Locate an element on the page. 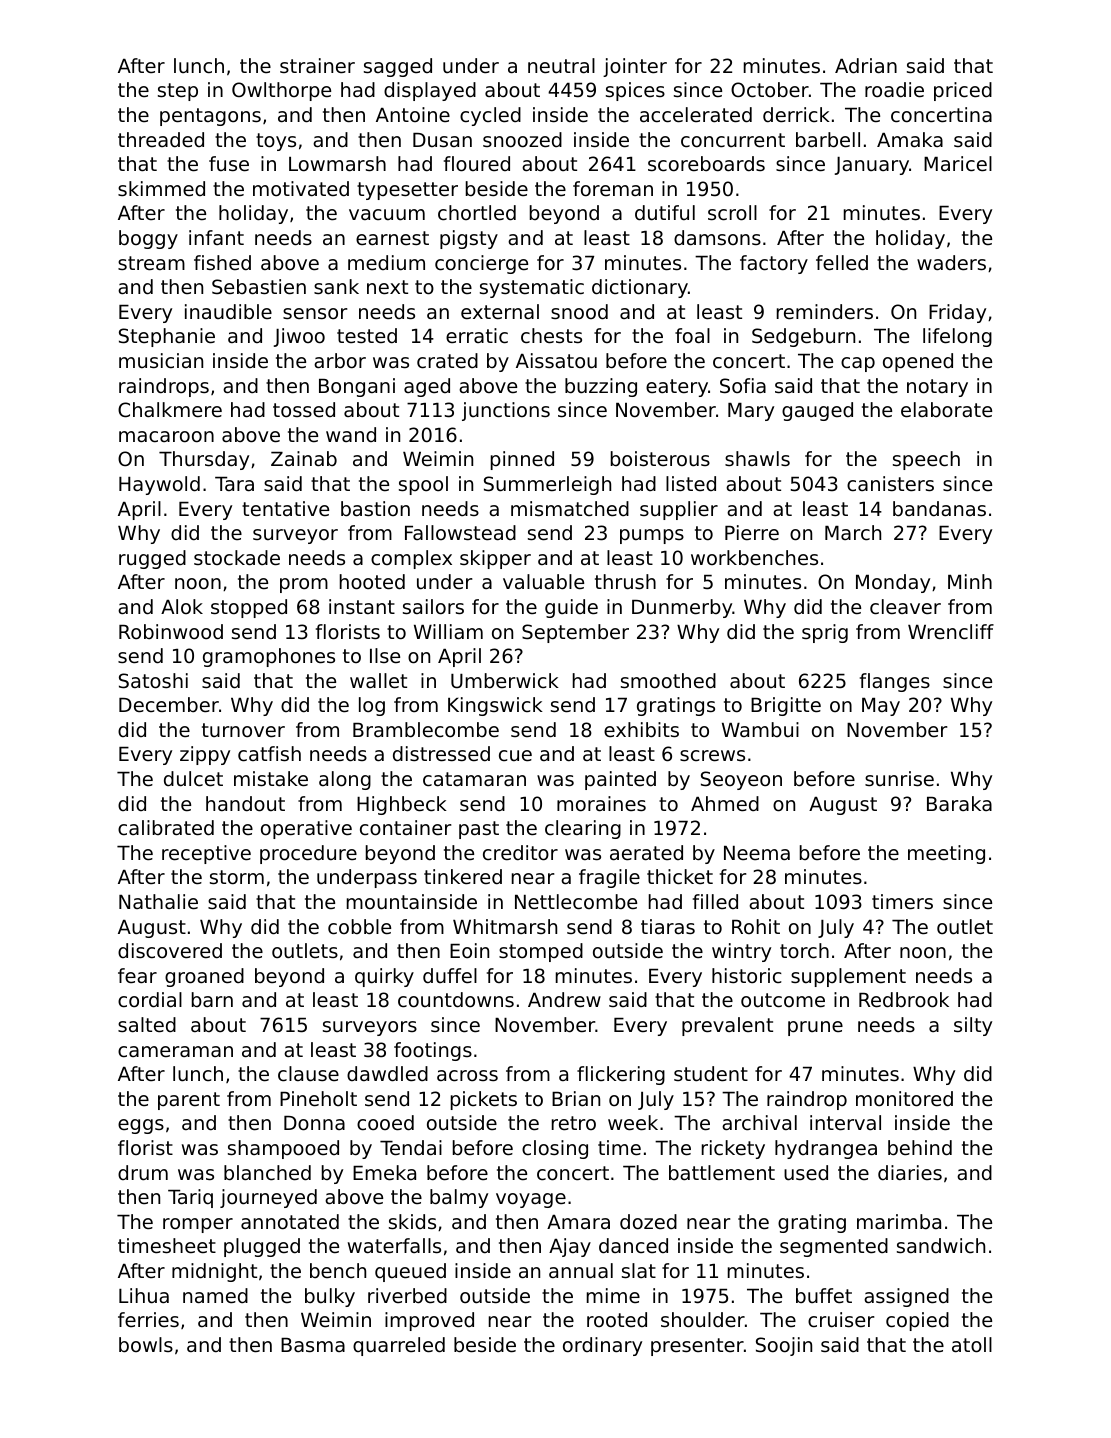  Soojin is located at coordinates (784, 1346).
